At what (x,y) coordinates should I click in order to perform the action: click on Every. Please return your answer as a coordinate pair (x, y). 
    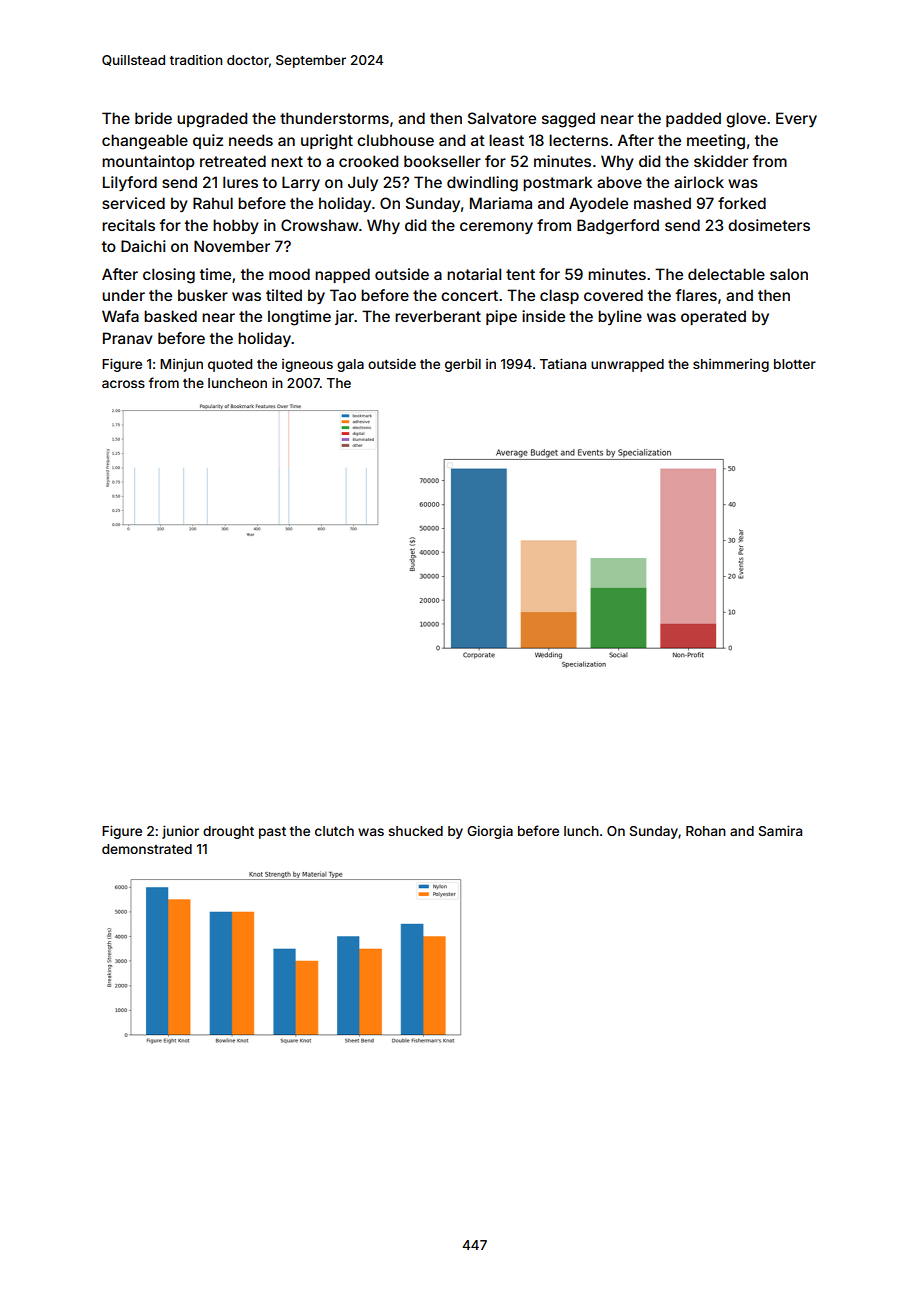
    Looking at the image, I should click on (796, 119).
